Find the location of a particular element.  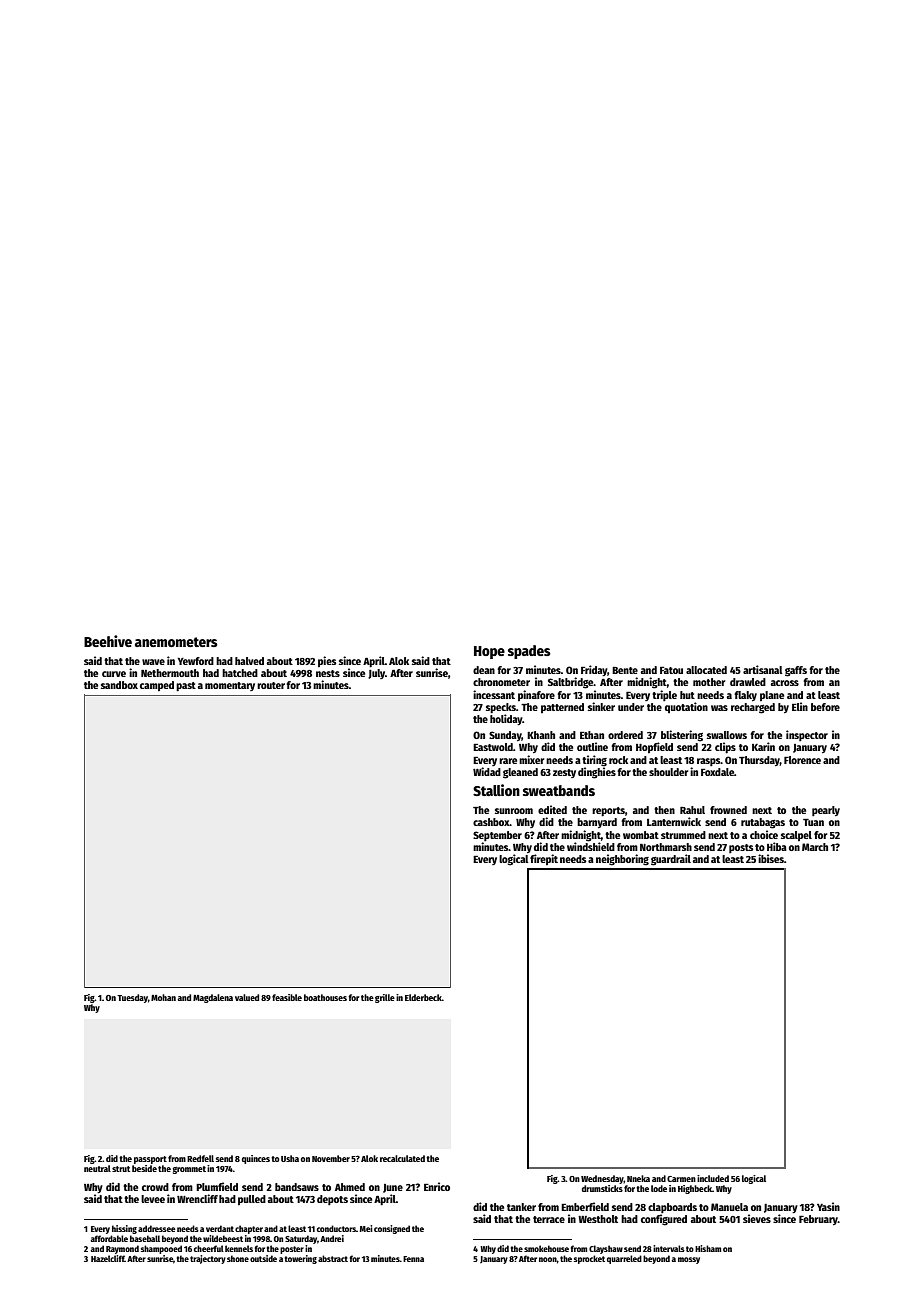

scalpel is located at coordinates (796, 836).
